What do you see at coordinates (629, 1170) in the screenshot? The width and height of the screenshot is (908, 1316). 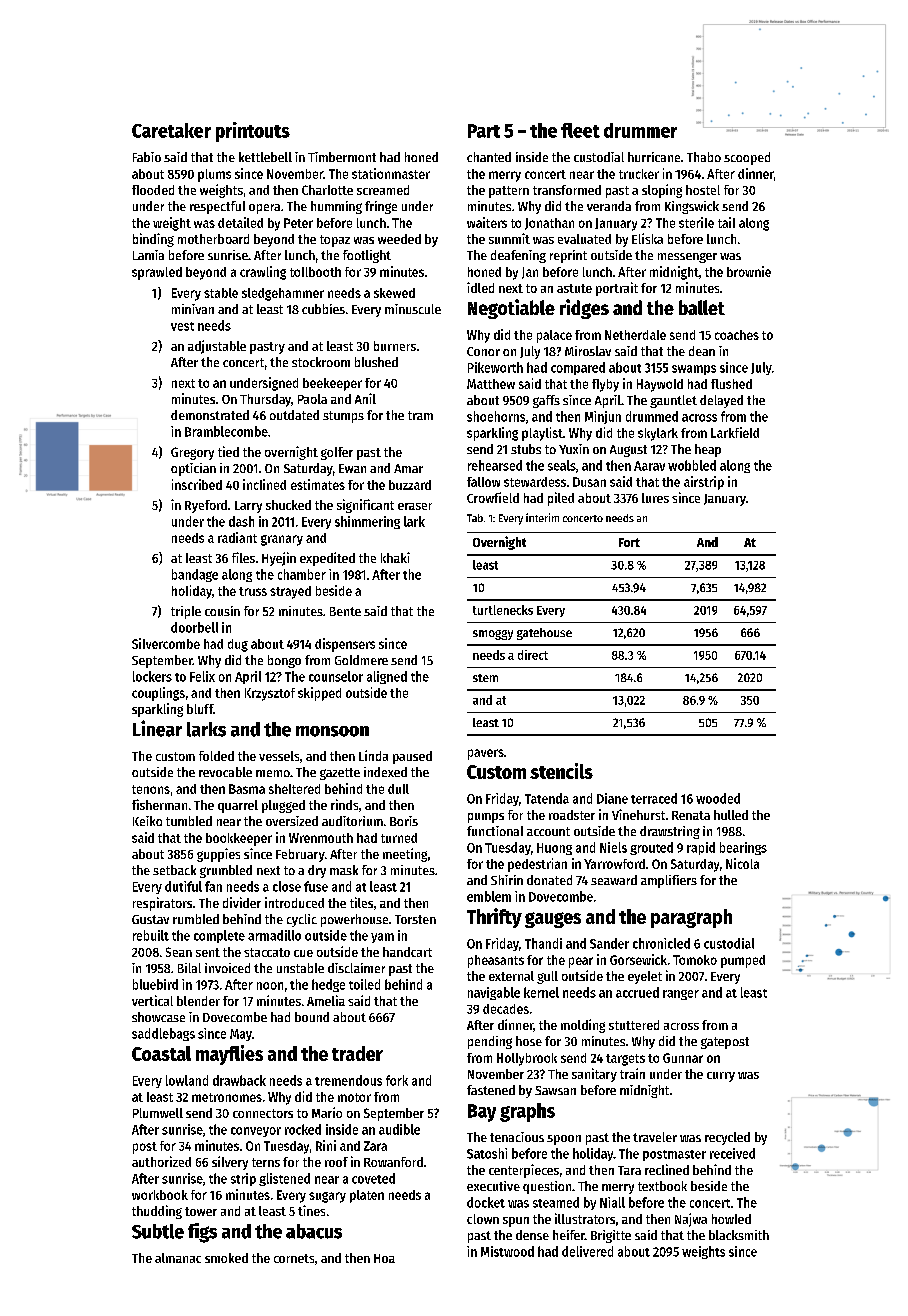 I see `Tara` at bounding box center [629, 1170].
